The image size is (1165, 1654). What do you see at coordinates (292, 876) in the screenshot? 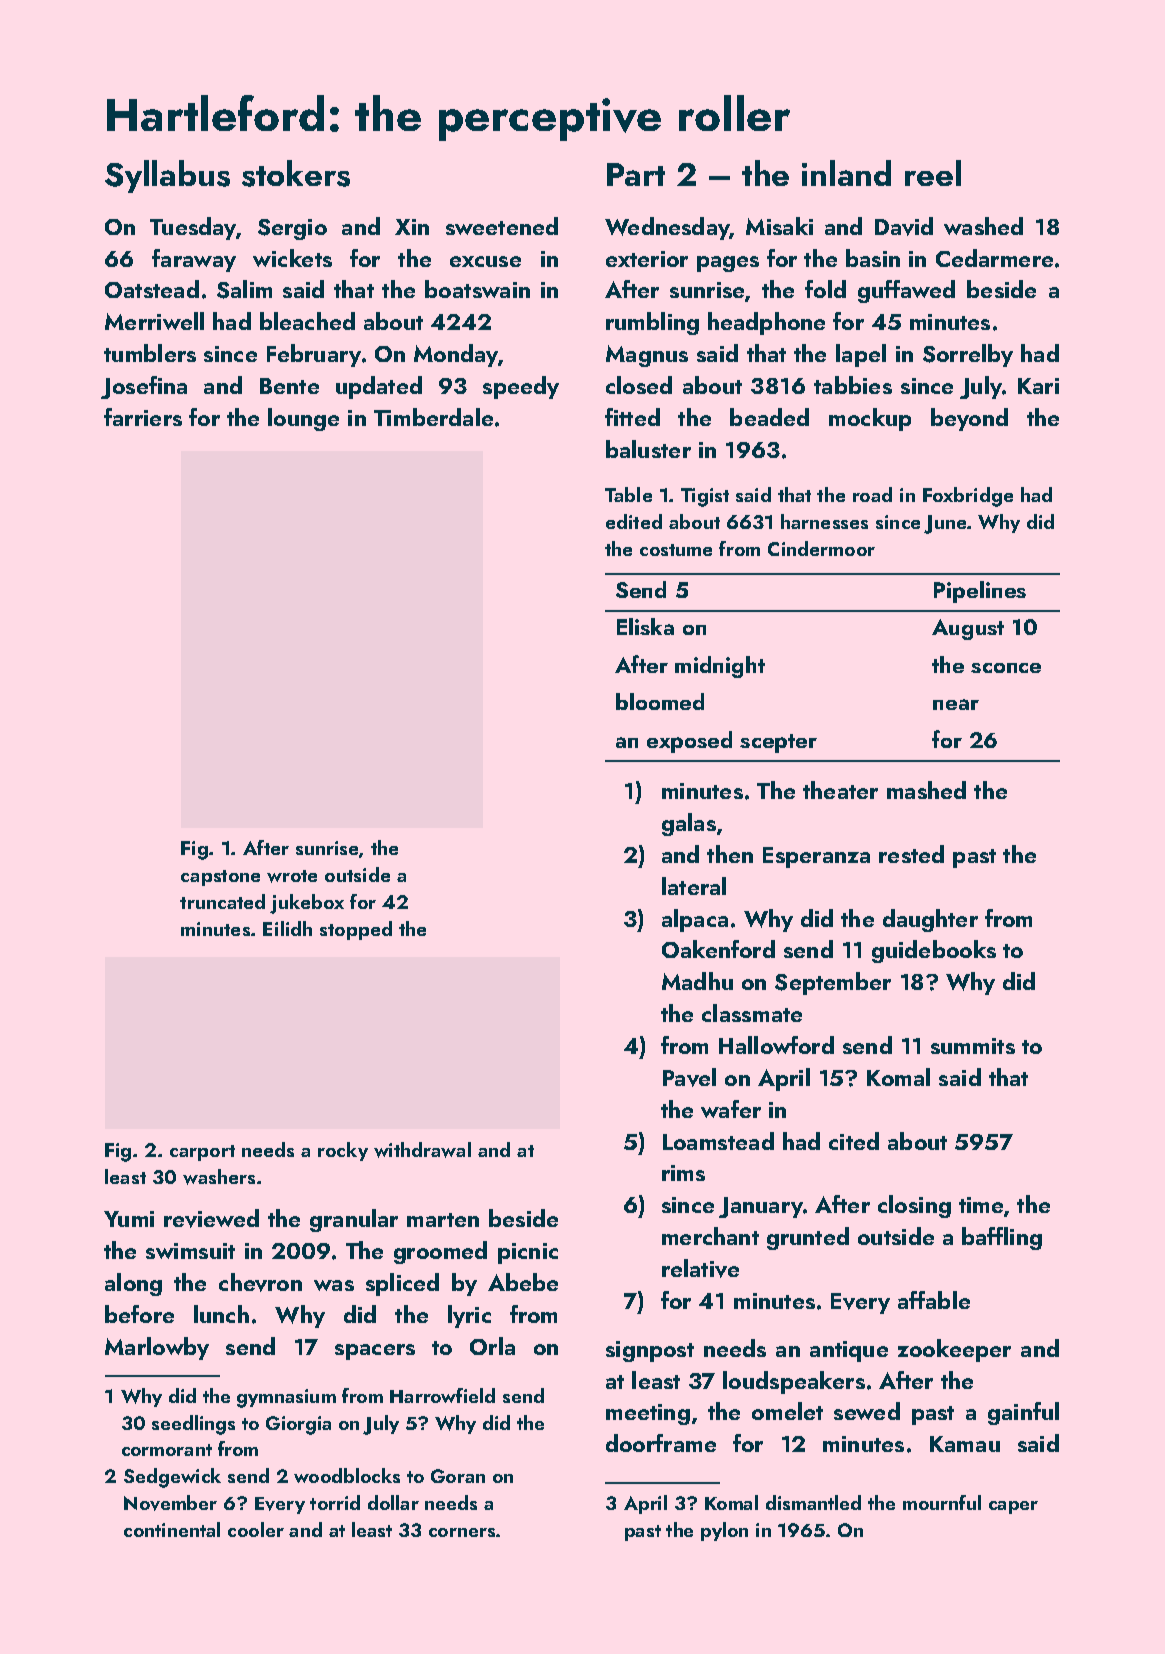
I see `wrote` at bounding box center [292, 876].
